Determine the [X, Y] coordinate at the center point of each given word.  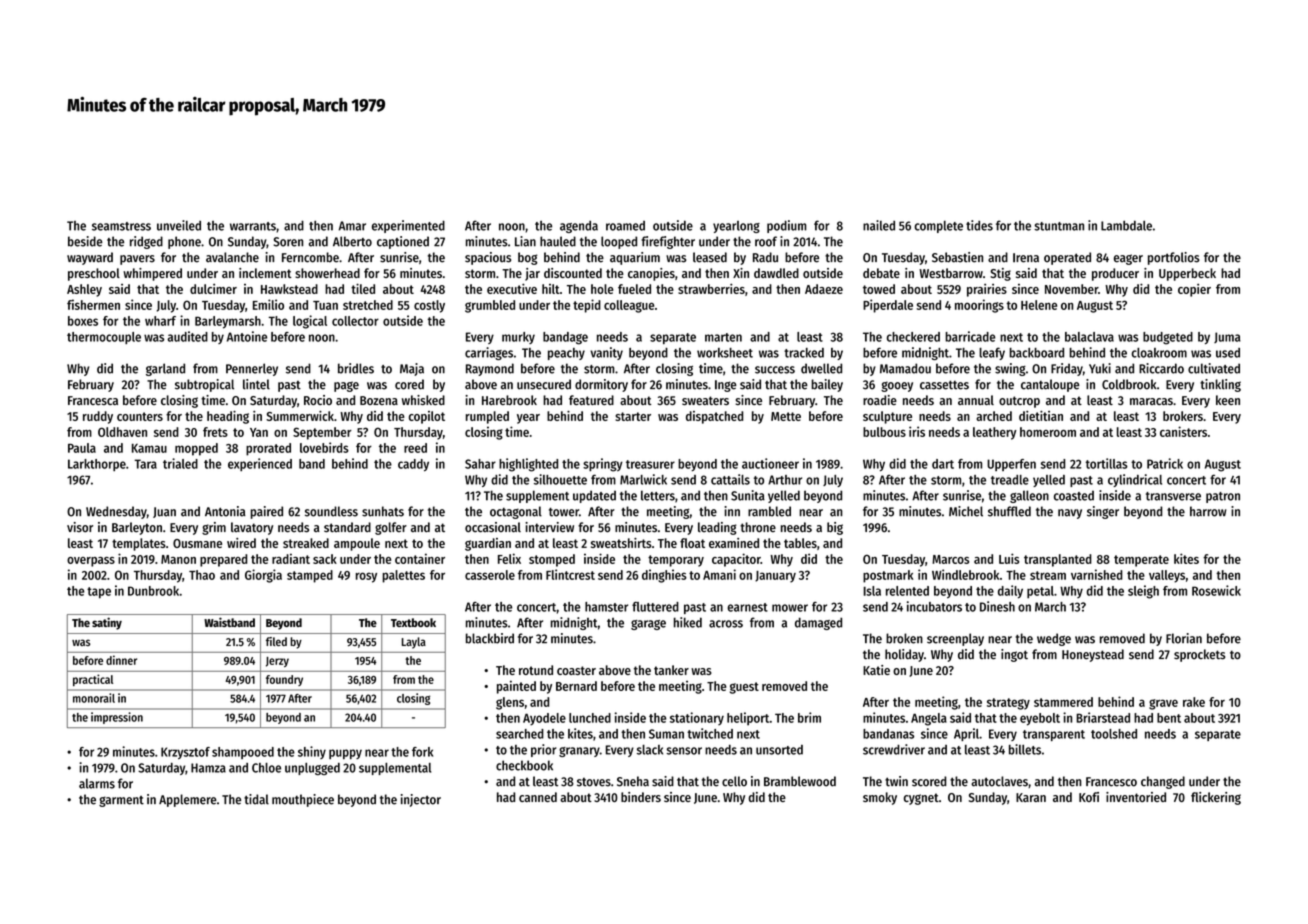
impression [117, 718]
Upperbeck [1187, 274]
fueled [634, 289]
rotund [536, 670]
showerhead [327, 273]
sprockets [1199, 655]
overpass [91, 562]
